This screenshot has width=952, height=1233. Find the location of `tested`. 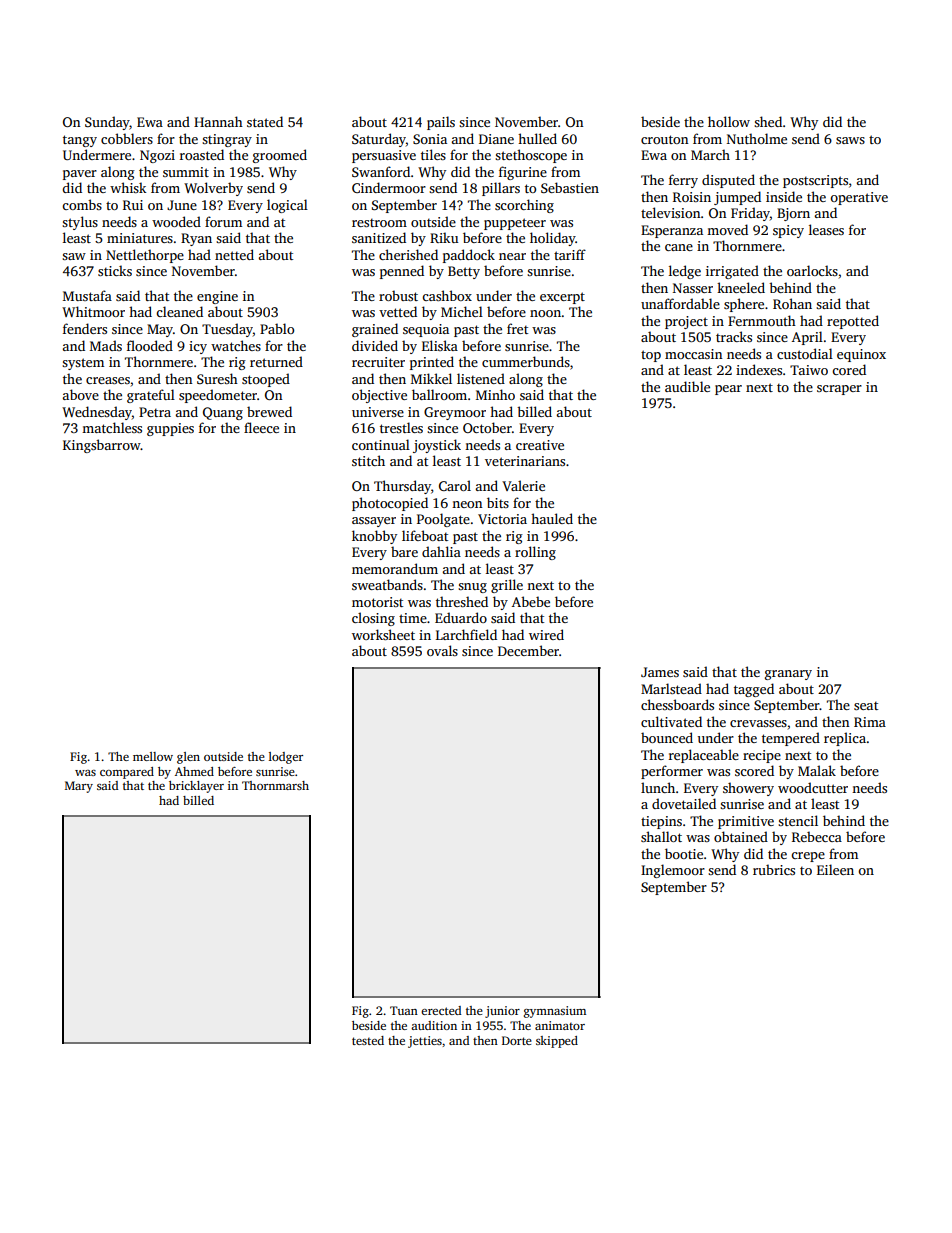

tested is located at coordinates (368, 1040).
